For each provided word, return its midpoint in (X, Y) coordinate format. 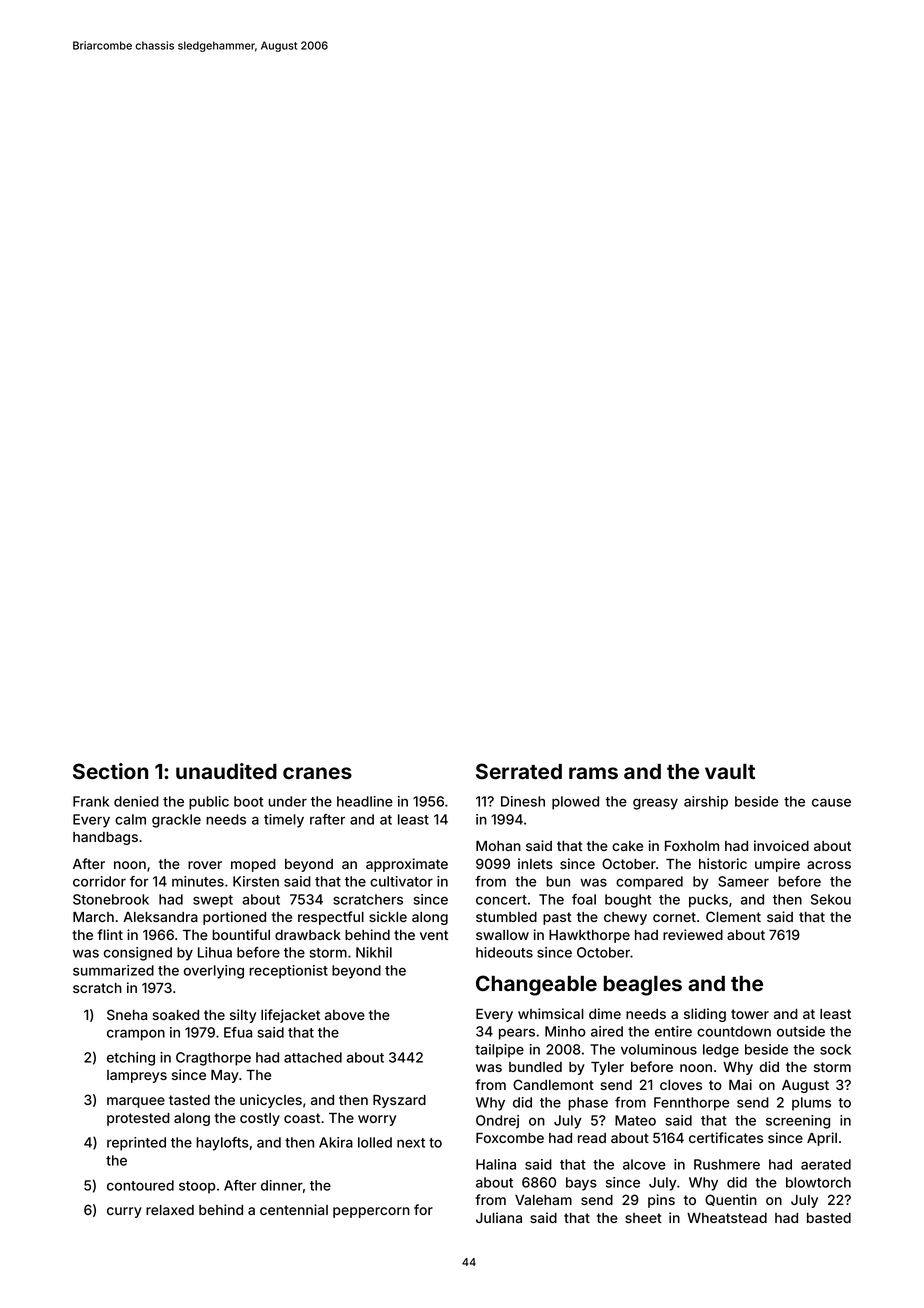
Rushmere (727, 1164)
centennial (294, 1209)
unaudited (226, 771)
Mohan (498, 846)
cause (831, 802)
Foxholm (692, 846)
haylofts (222, 1144)
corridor (99, 881)
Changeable (536, 985)
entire (673, 1031)
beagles (643, 986)
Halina (496, 1164)
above (345, 1015)
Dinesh (523, 801)
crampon (136, 1035)
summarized (113, 970)
